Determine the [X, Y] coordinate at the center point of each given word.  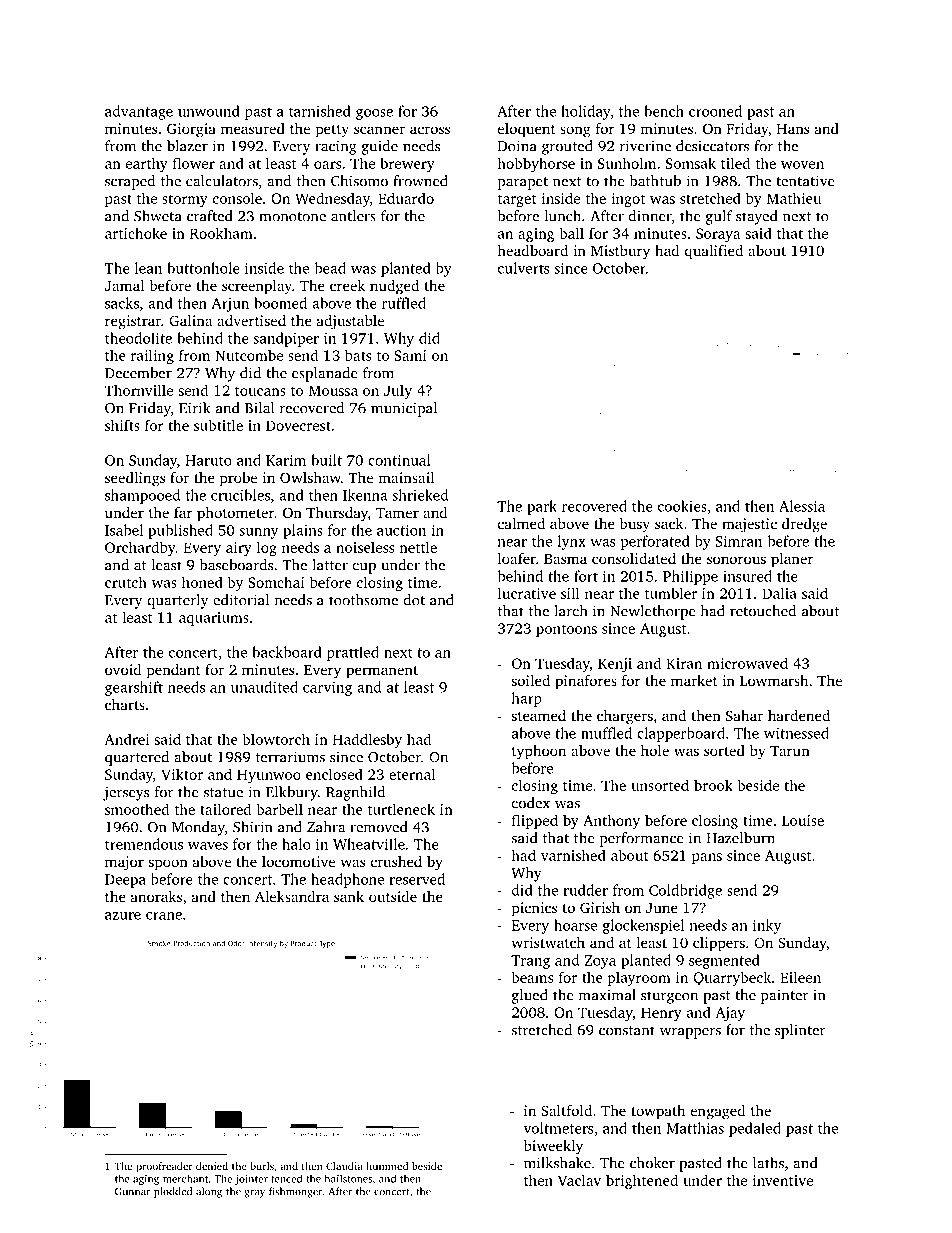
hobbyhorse [536, 164]
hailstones [348, 1178]
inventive [782, 1180]
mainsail [406, 477]
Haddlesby [367, 740]
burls [262, 1166]
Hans [793, 129]
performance [642, 839]
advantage [139, 112]
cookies [682, 506]
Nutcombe [249, 355]
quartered [137, 758]
